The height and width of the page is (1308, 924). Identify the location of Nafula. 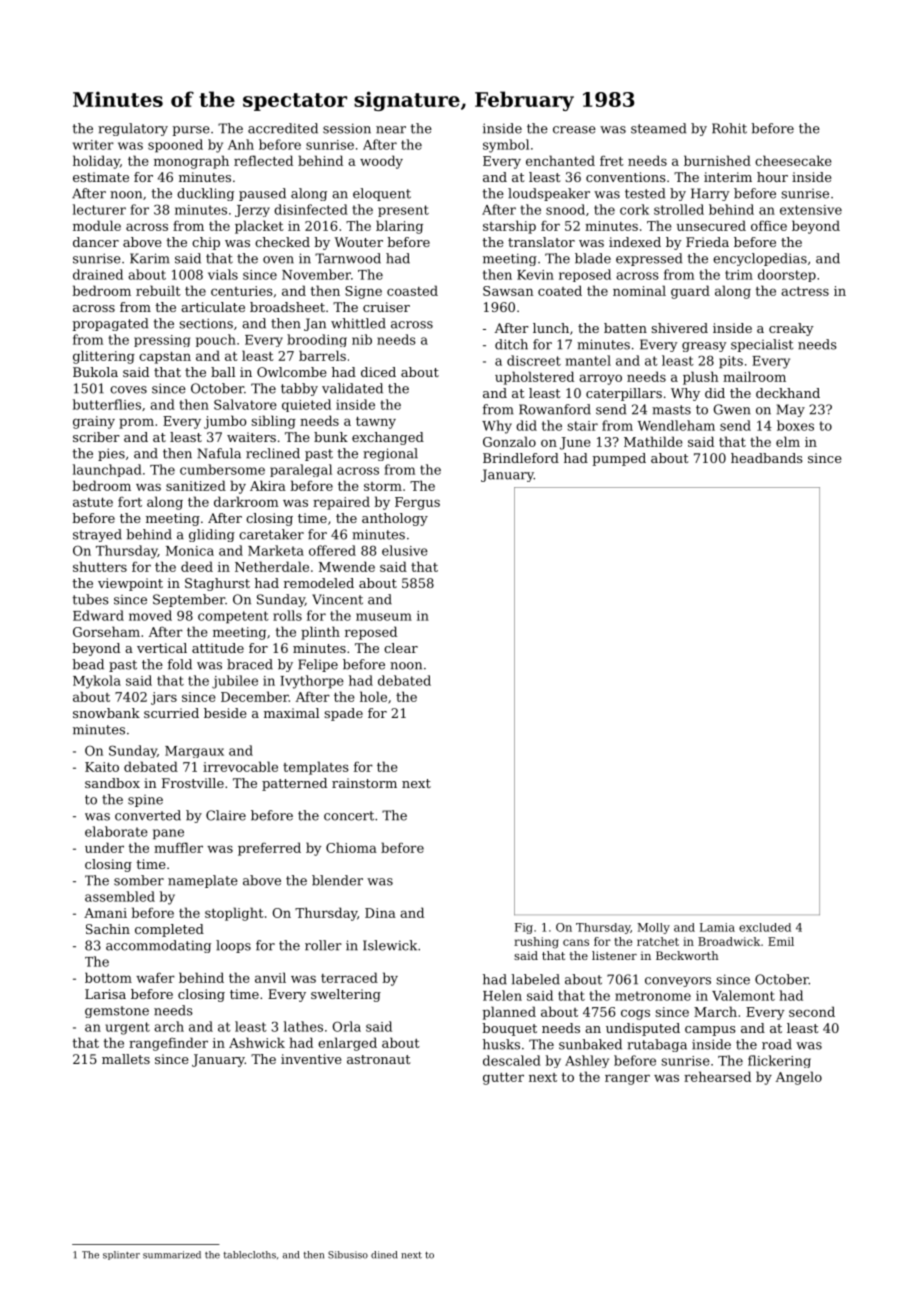
(219, 453).
